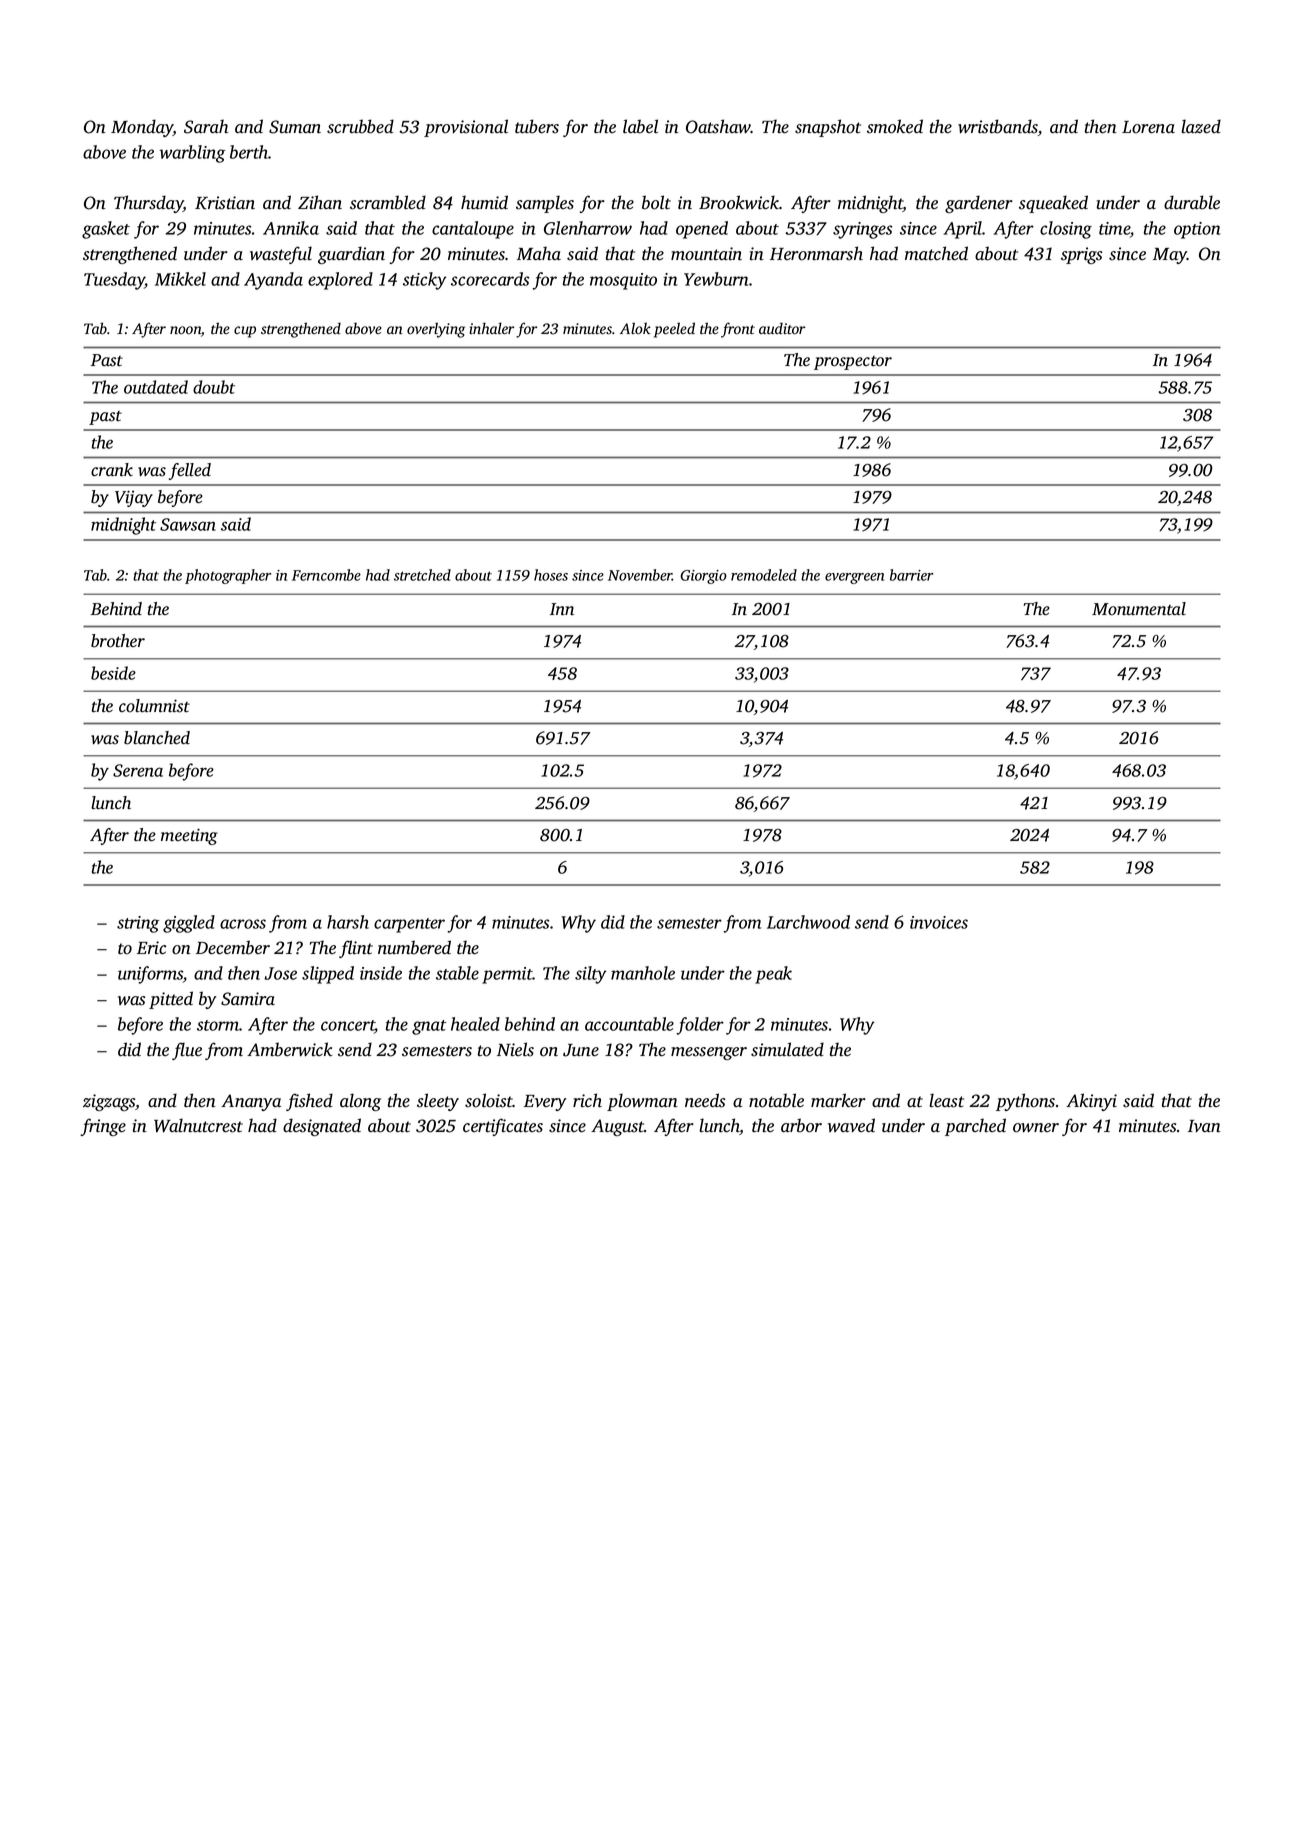 This image has width=1304, height=1844. I want to click on Inn, so click(562, 609).
